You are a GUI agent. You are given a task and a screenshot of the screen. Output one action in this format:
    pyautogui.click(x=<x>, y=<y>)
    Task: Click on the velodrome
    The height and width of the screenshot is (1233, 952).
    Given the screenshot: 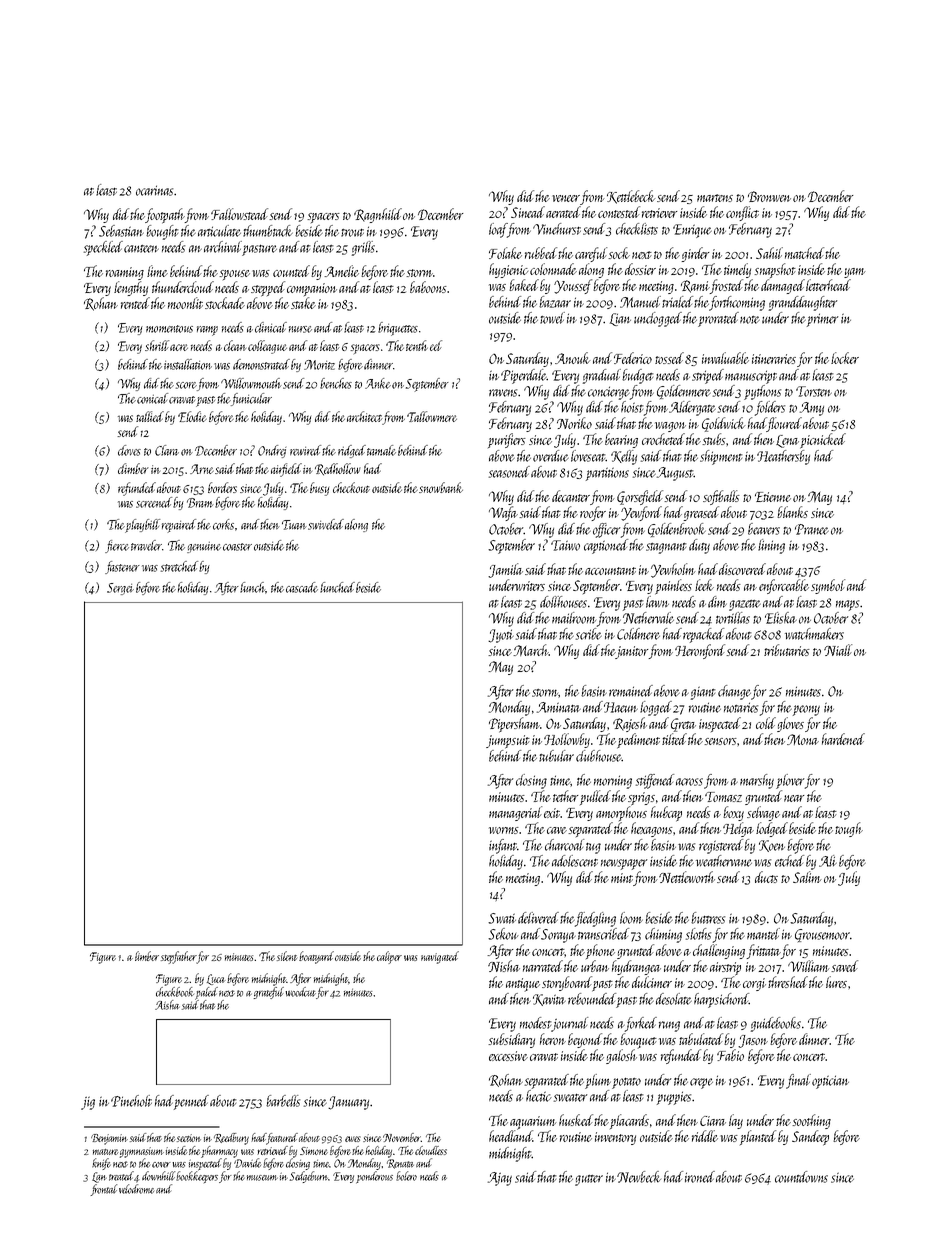 What is the action you would take?
    pyautogui.click(x=136, y=1189)
